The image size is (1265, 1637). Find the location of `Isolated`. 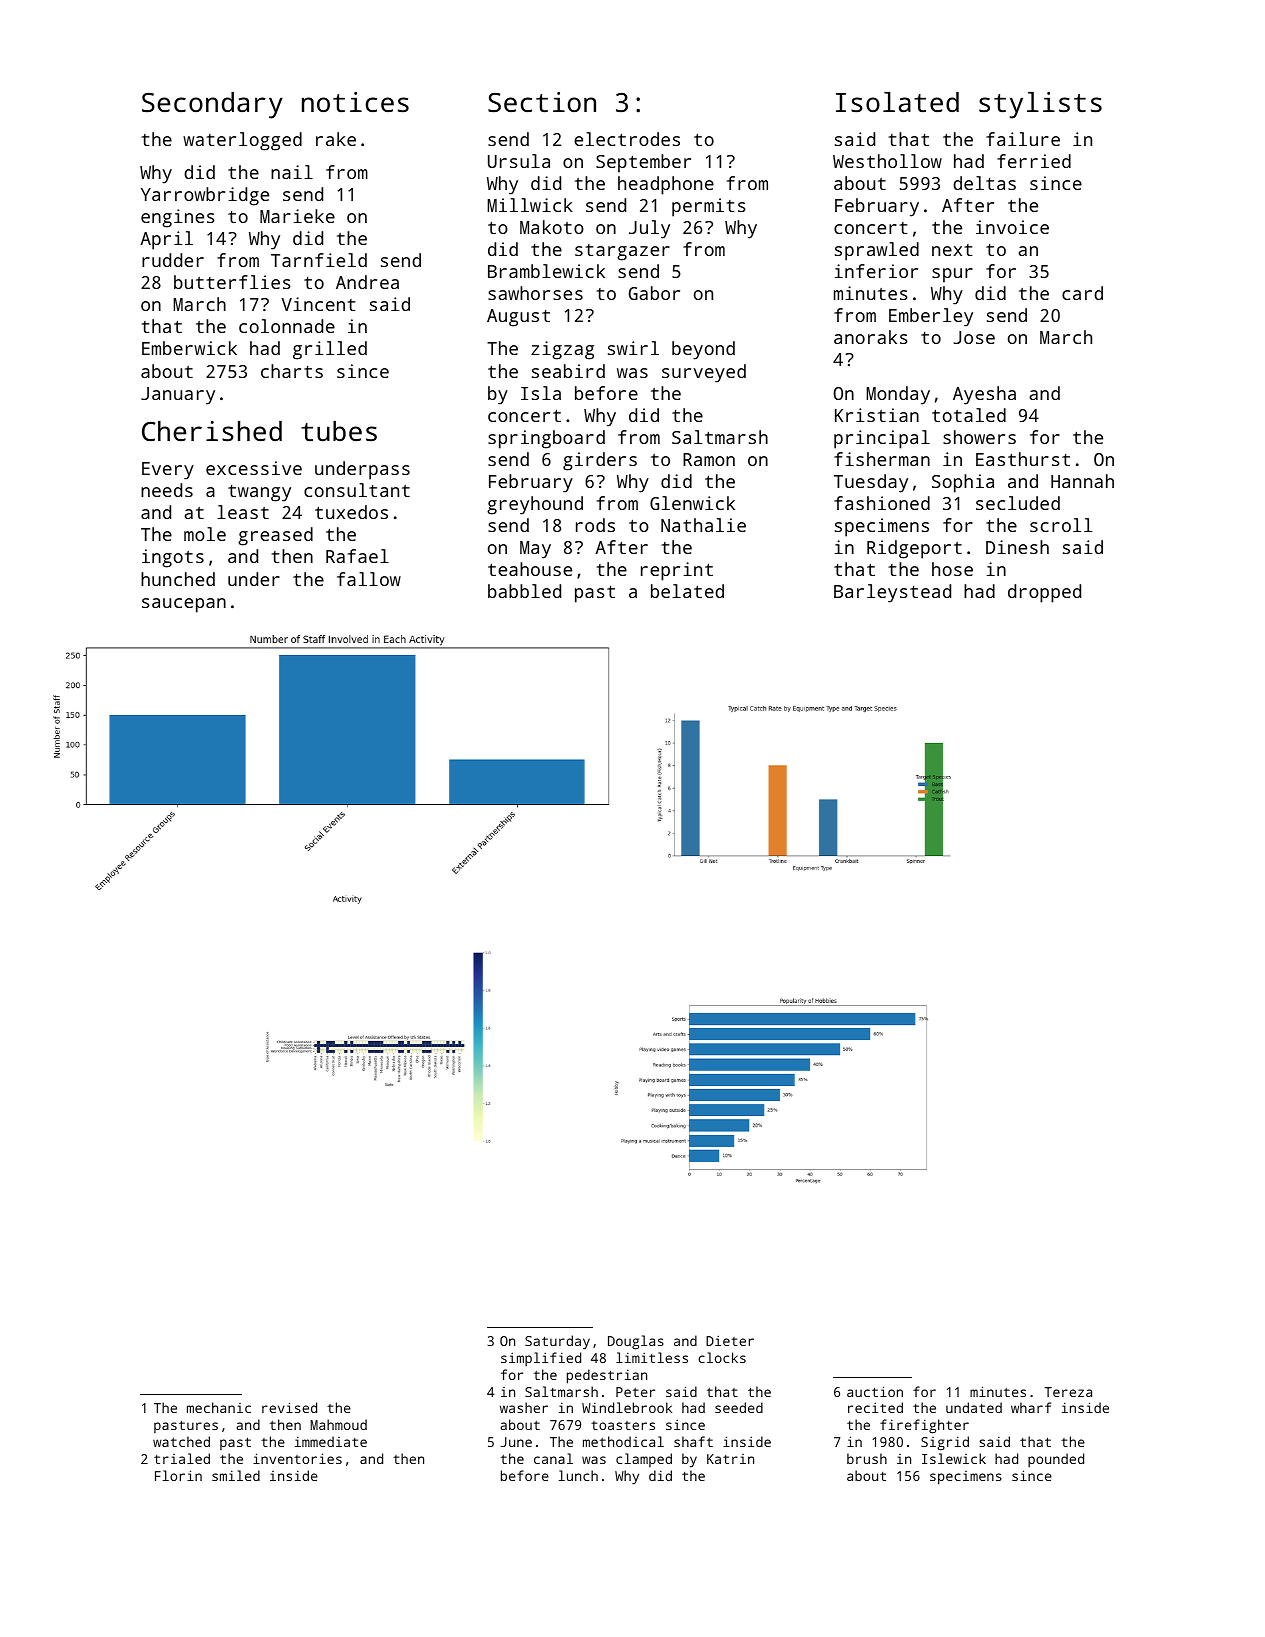

Isolated is located at coordinates (897, 102).
